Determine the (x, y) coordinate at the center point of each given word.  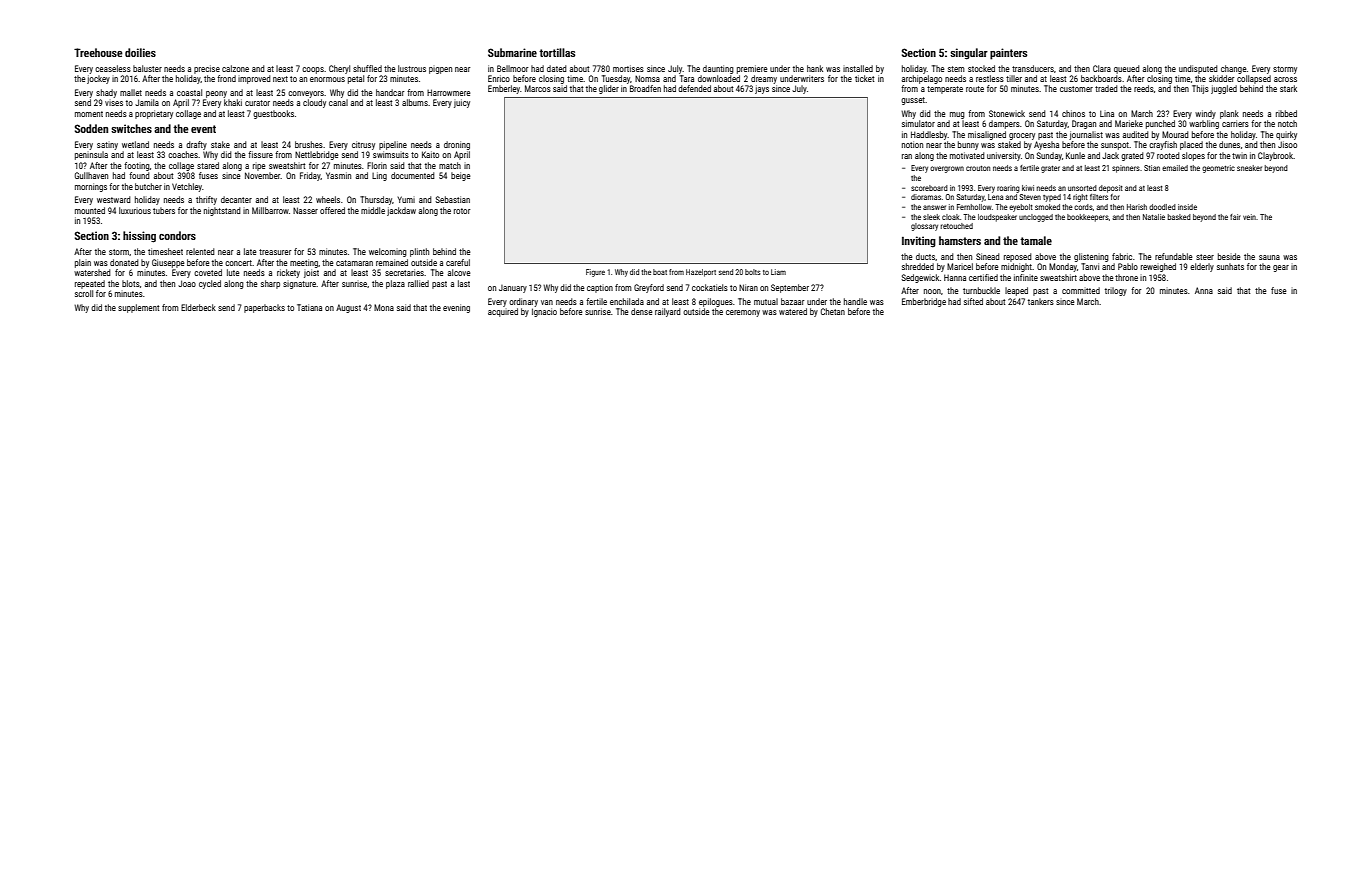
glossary (924, 227)
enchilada (627, 301)
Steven (1030, 197)
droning (457, 145)
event (203, 129)
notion (912, 144)
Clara (1102, 68)
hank (815, 68)
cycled (210, 284)
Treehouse (98, 52)
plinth (419, 252)
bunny (968, 145)
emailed (1175, 168)
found (139, 175)
